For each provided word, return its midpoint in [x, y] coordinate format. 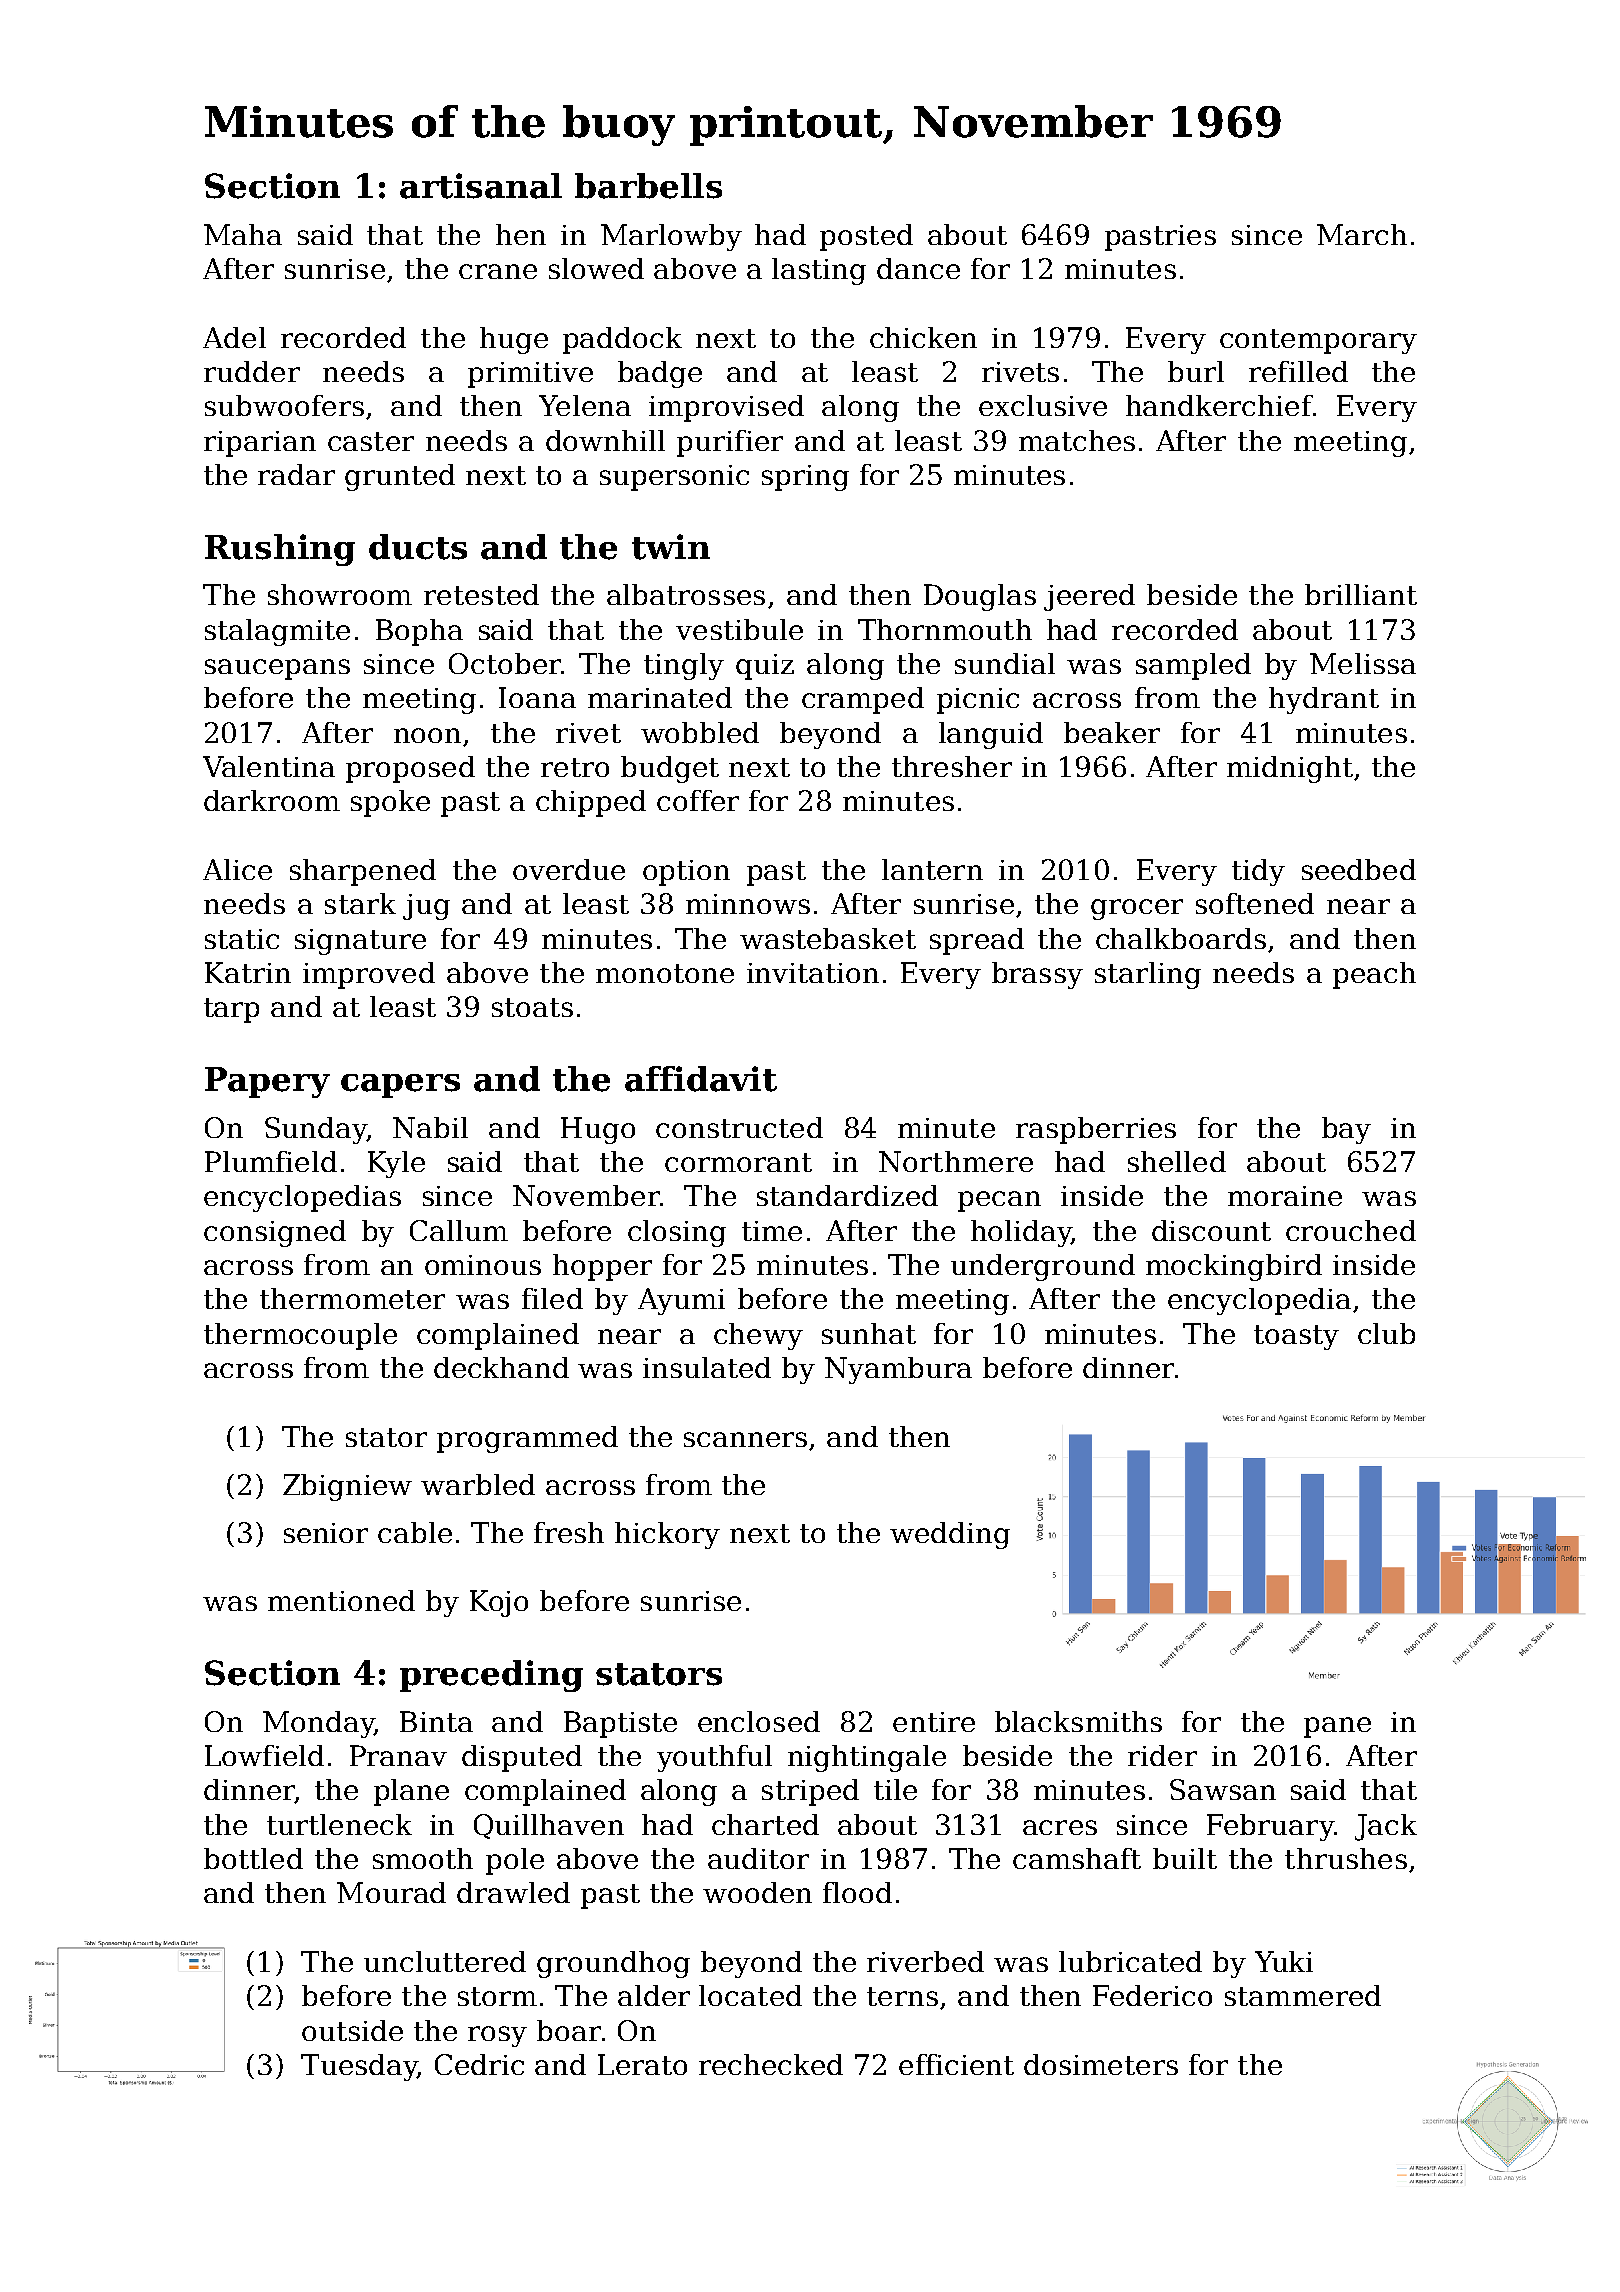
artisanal [481, 186]
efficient [956, 2064]
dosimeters [1101, 2064]
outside [352, 2030]
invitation [813, 973]
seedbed [1359, 869]
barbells [648, 186]
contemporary [1318, 341]
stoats [532, 1007]
